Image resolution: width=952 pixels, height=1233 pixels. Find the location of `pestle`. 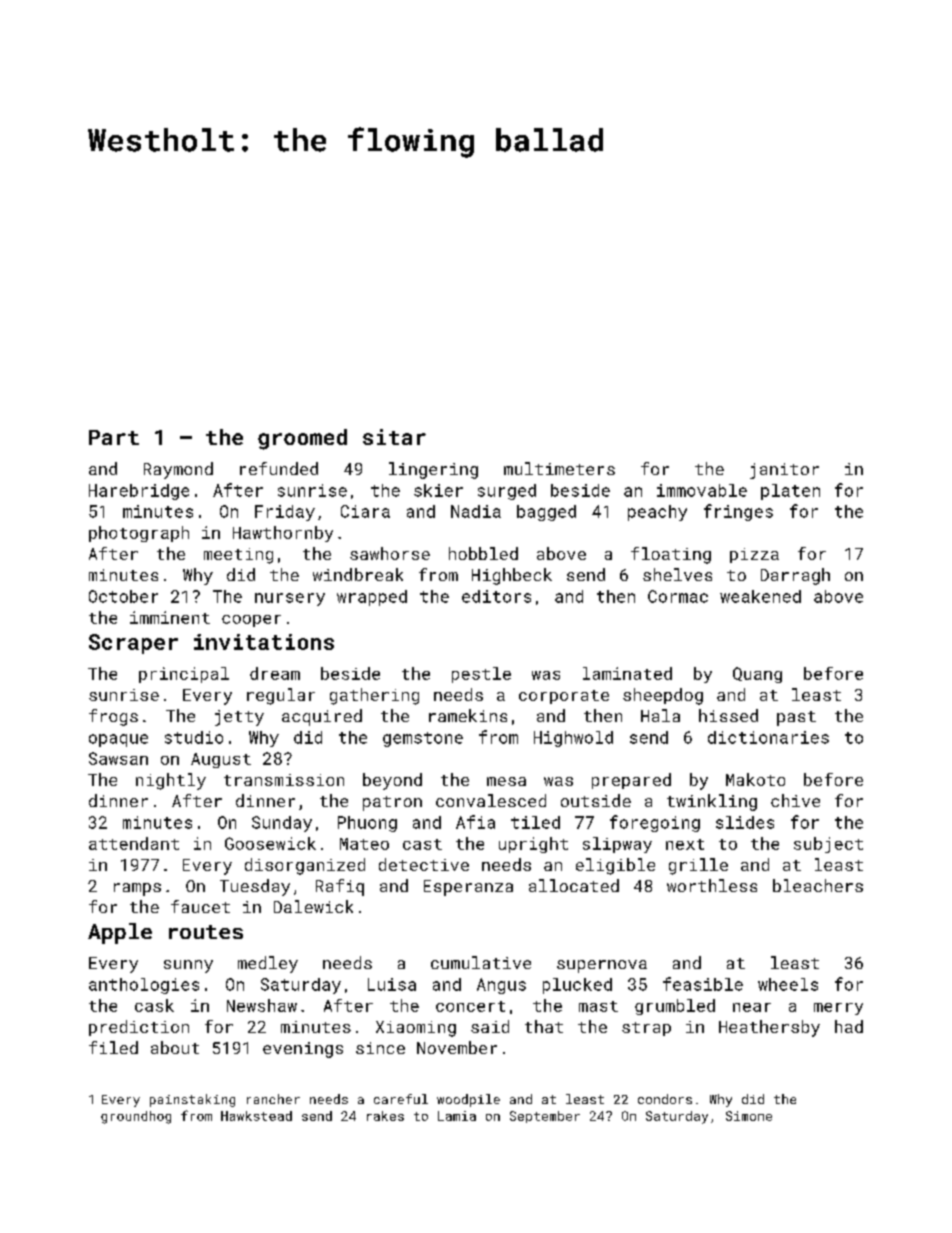

pestle is located at coordinates (481, 675).
